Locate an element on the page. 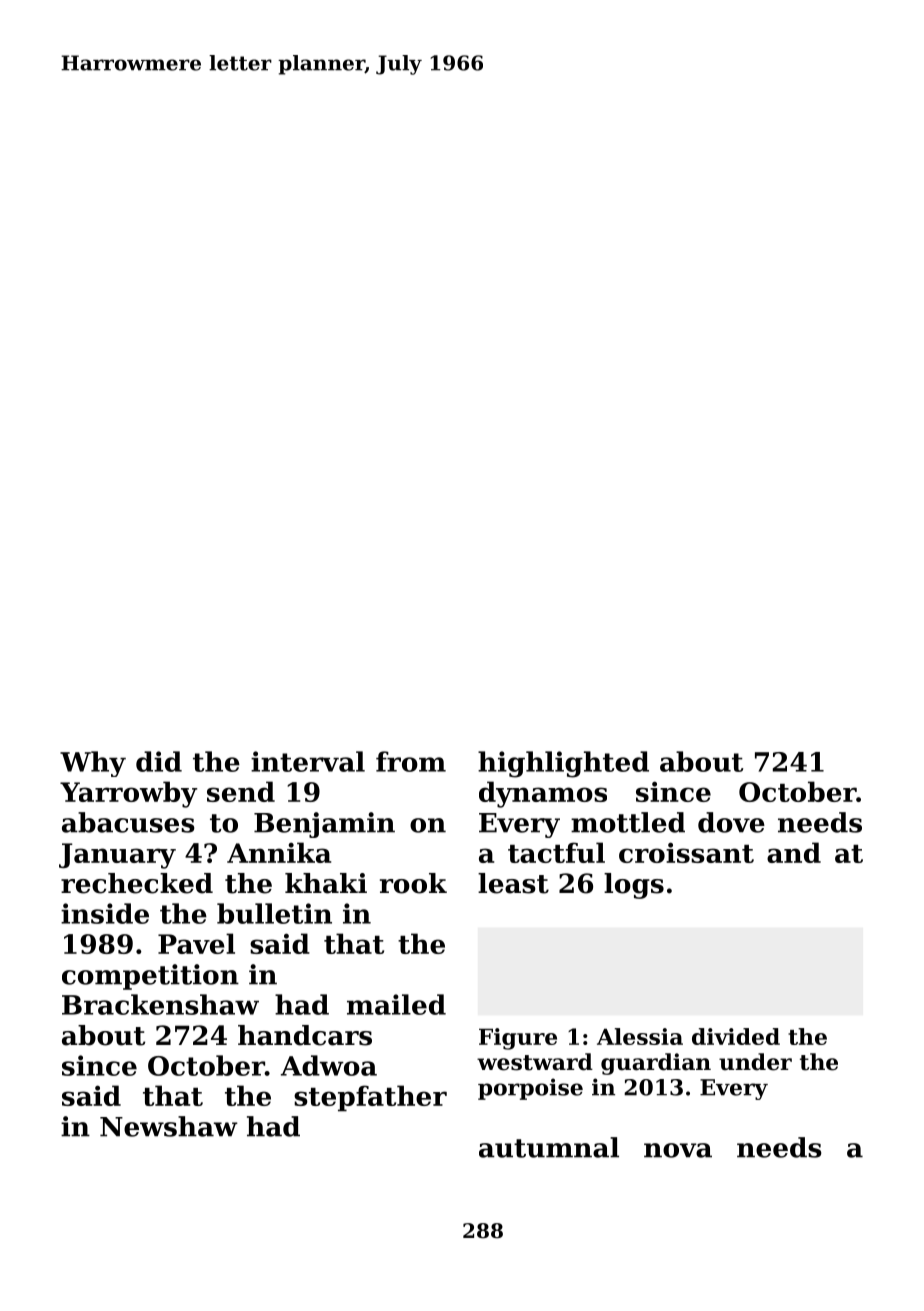 The width and height of the image is (924, 1311). handcars is located at coordinates (305, 1035).
